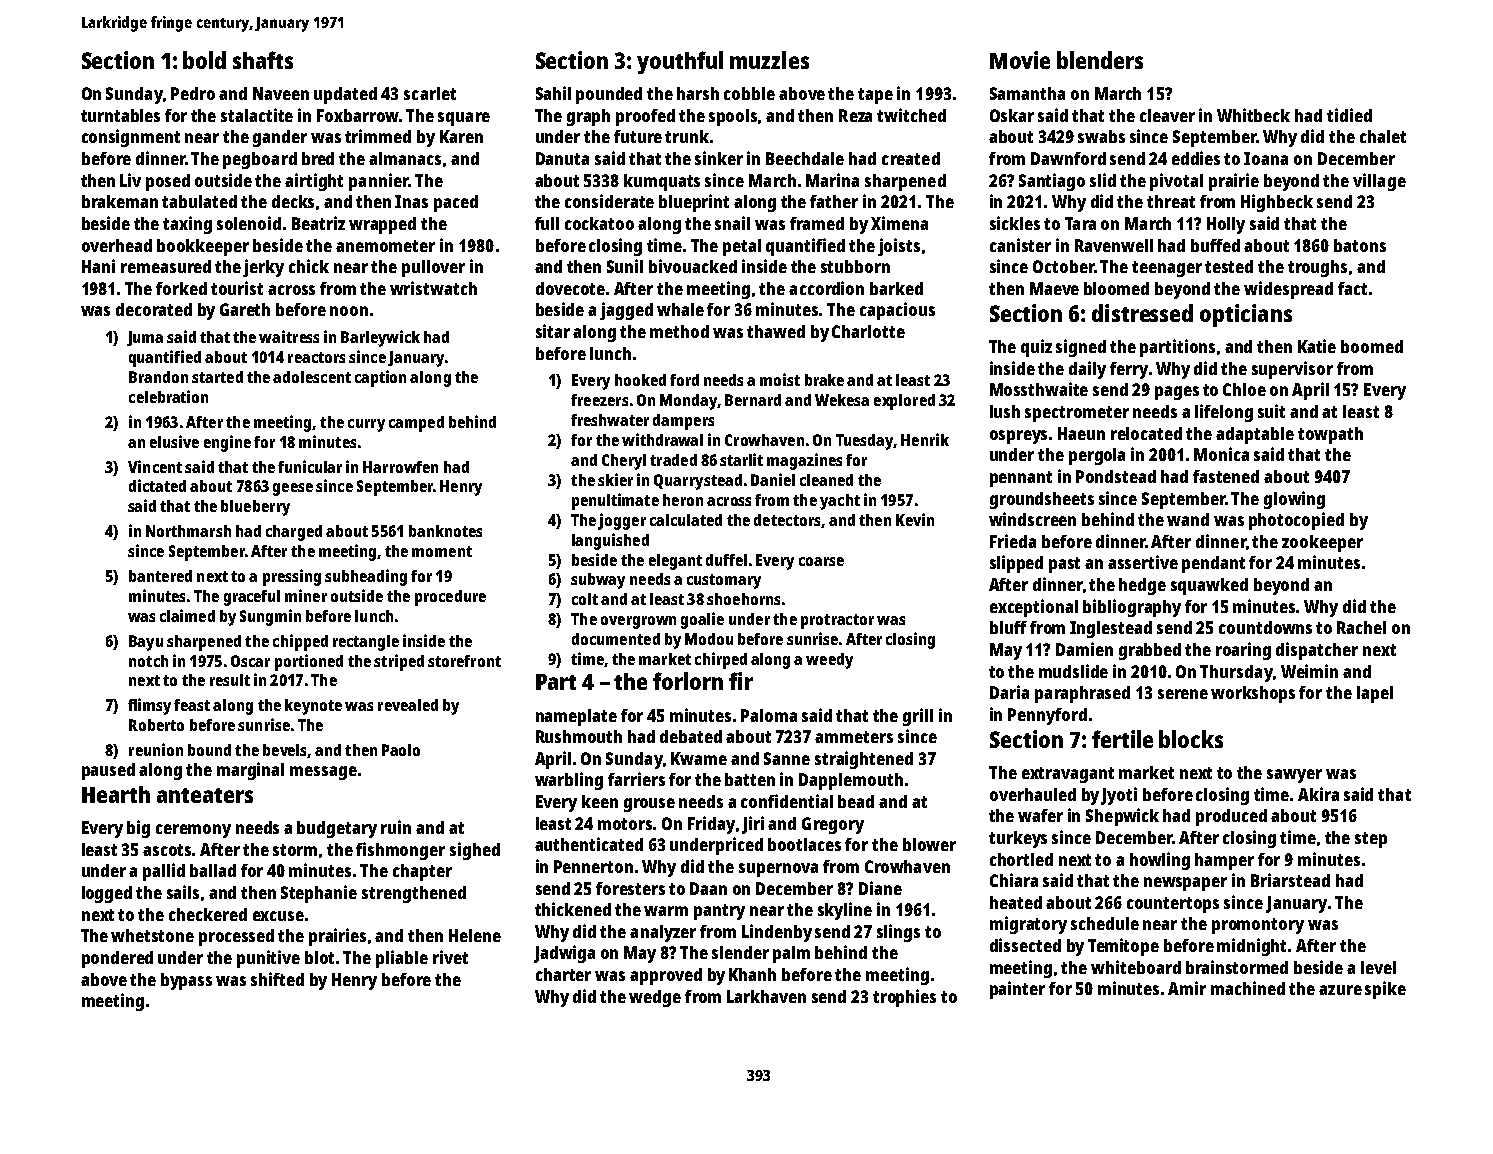 The width and height of the screenshot is (1493, 1154). Describe the element at coordinates (1100, 60) in the screenshot. I see `blenders` at that location.
